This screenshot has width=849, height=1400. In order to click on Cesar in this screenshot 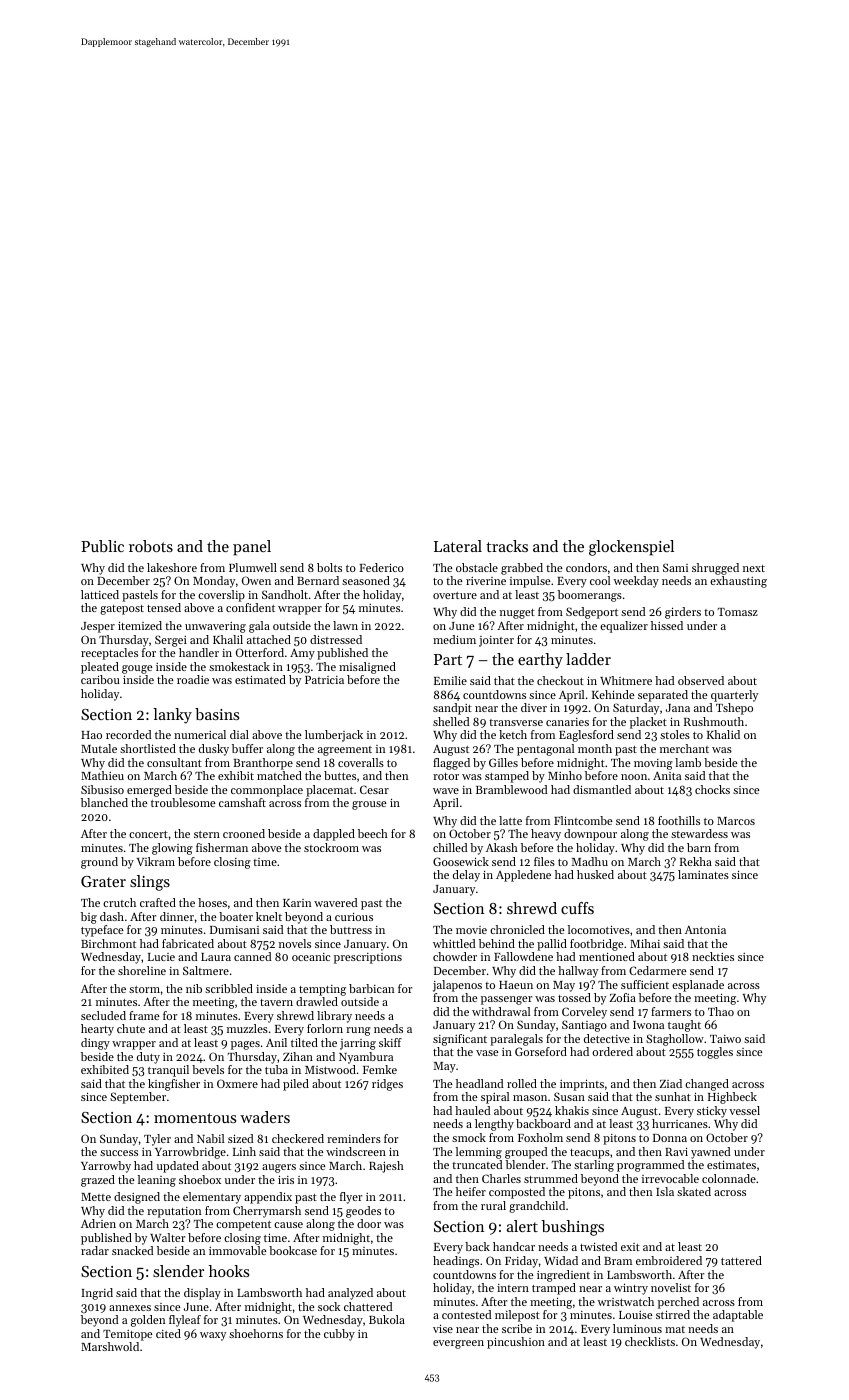, I will do `click(374, 789)`.
